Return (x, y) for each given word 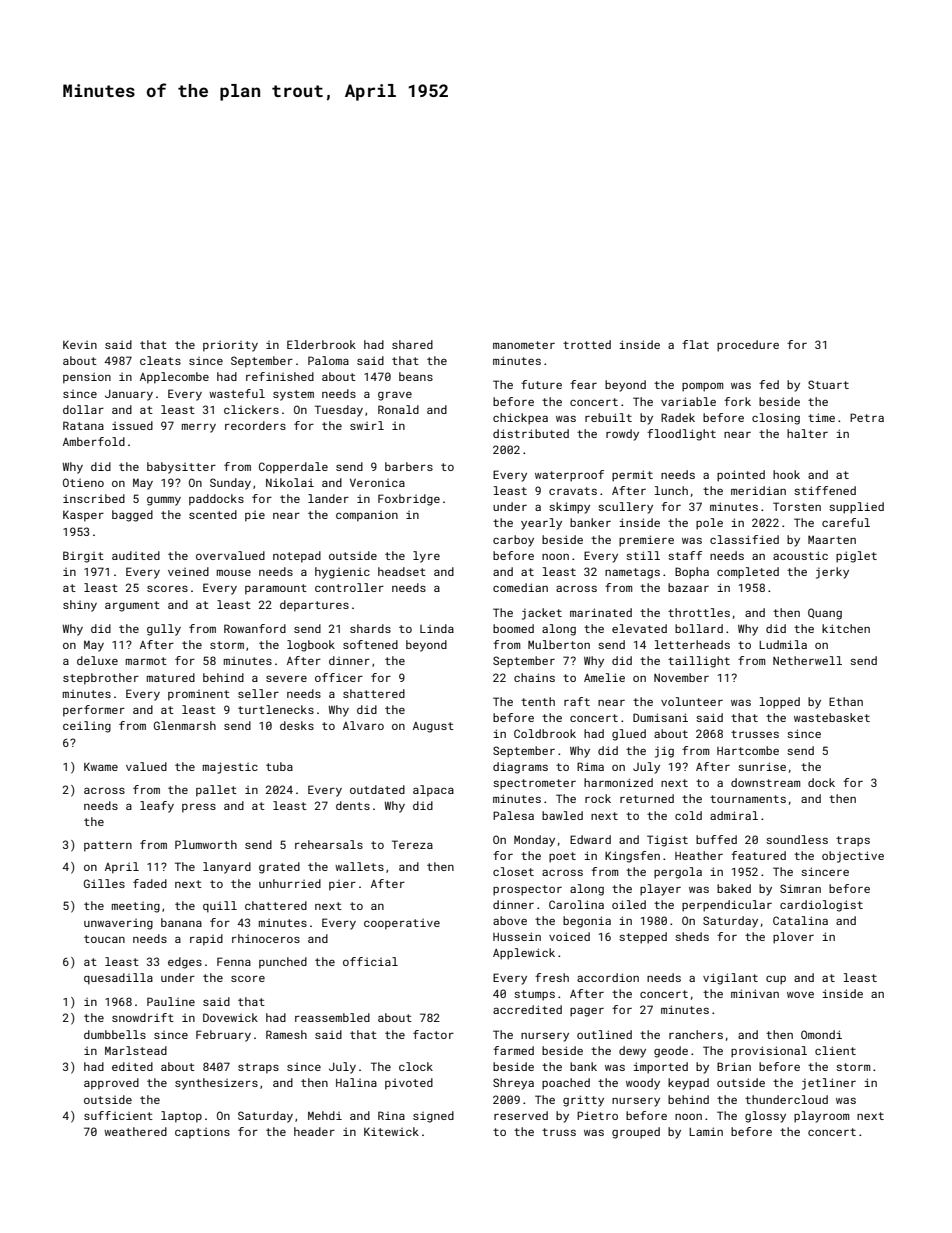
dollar (83, 409)
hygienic (342, 573)
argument (132, 606)
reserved (521, 1115)
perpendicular (727, 906)
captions (202, 1133)
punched (283, 963)
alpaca (433, 791)
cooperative (402, 924)
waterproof (569, 476)
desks (297, 725)
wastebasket (832, 717)
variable (688, 401)
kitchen (846, 628)
